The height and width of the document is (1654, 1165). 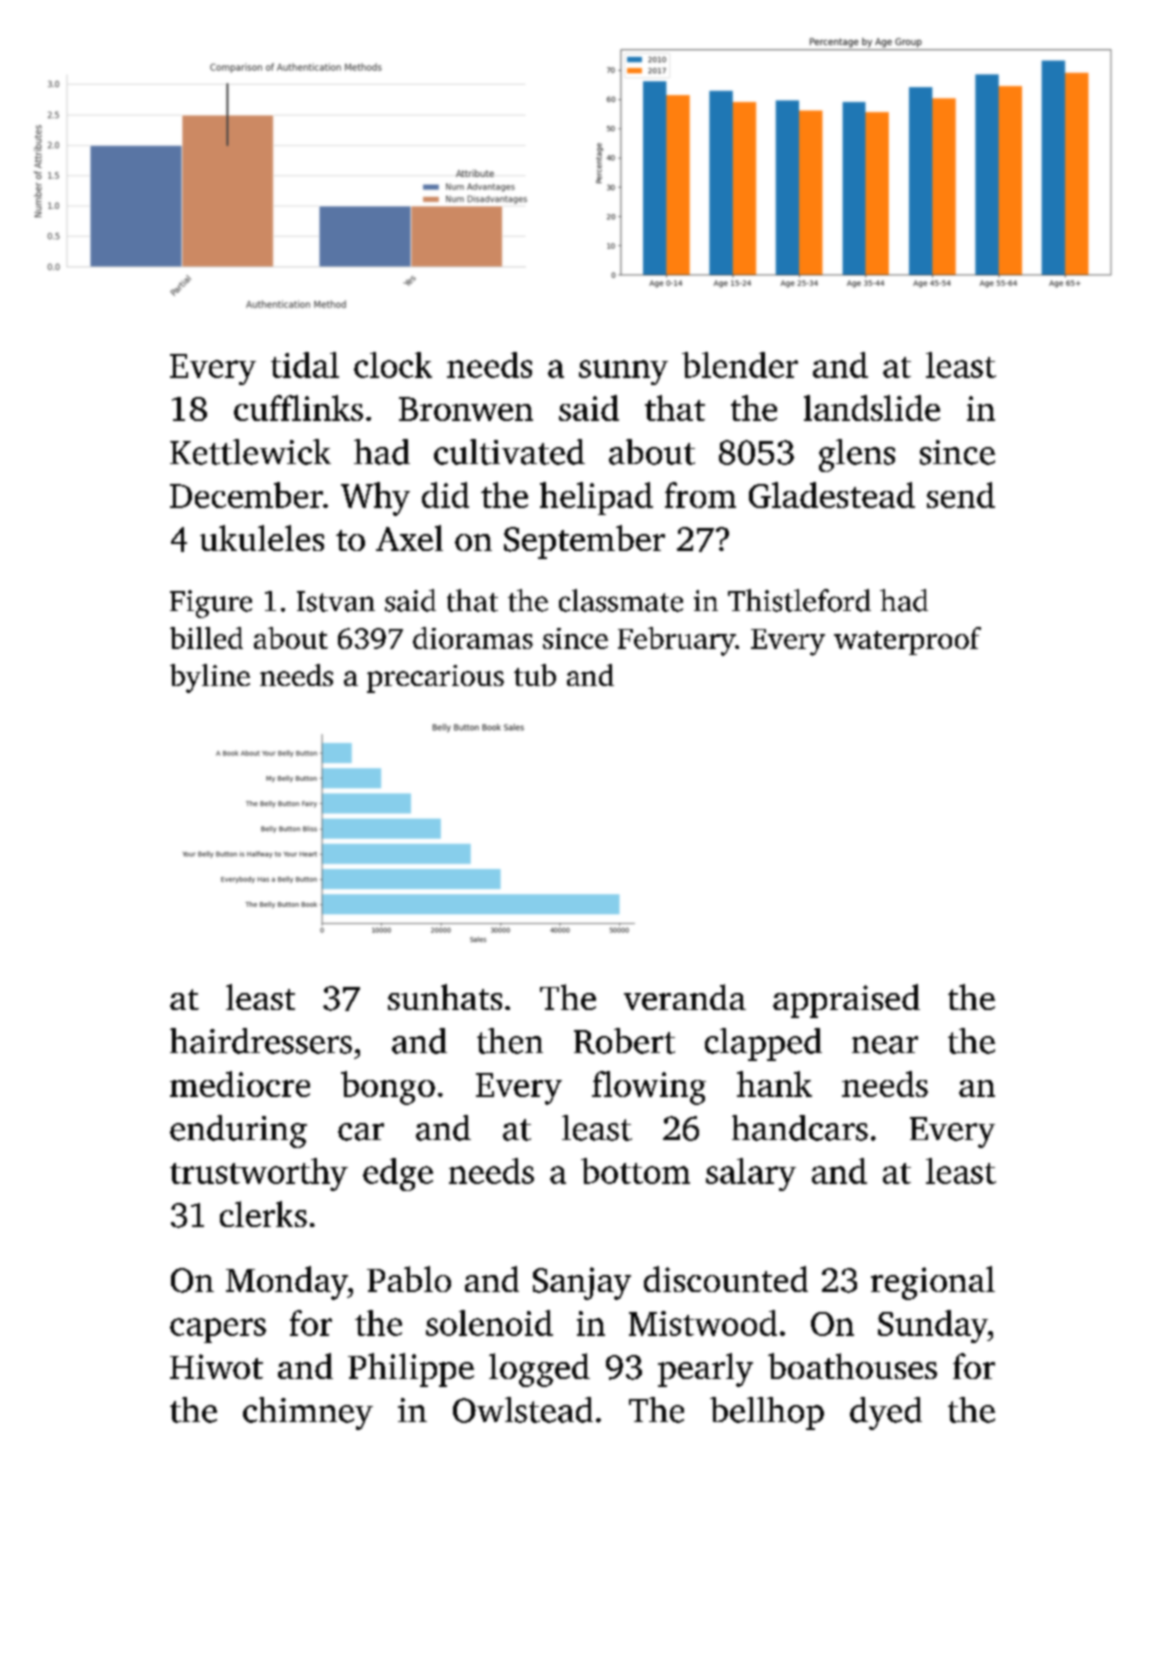 I want to click on bottom, so click(x=635, y=1171).
